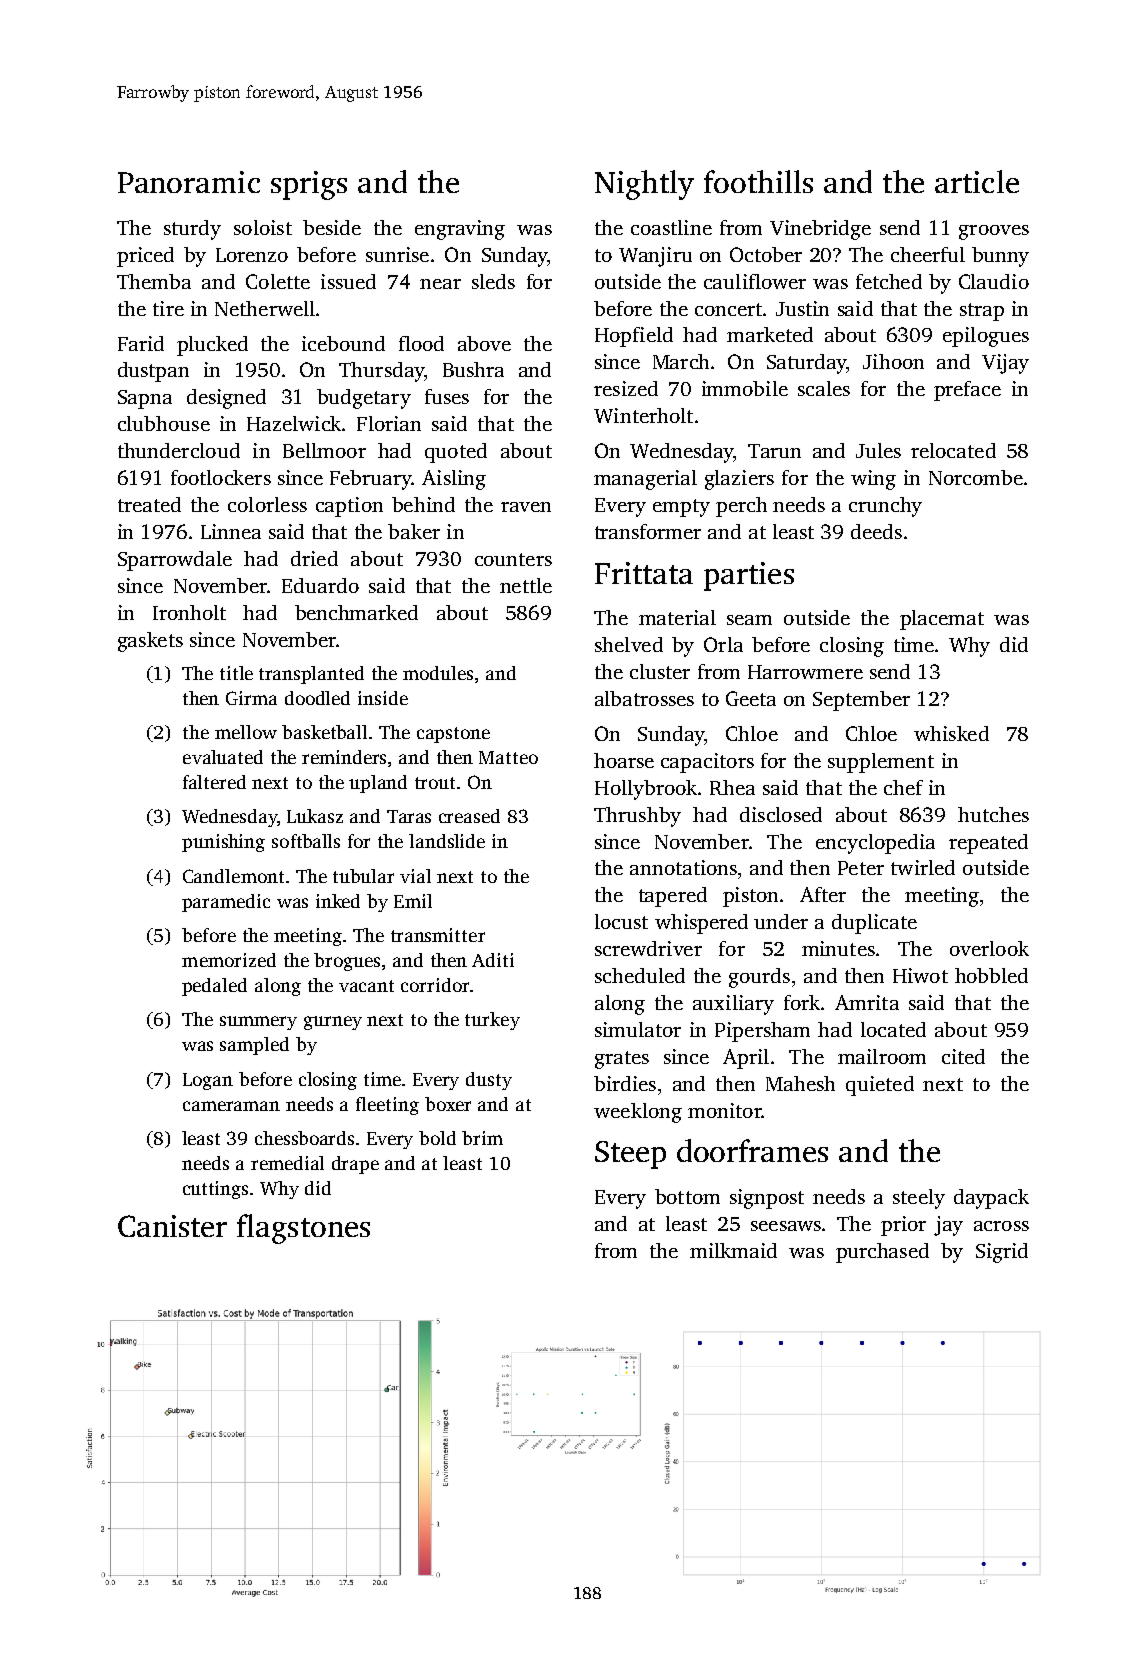 This screenshot has width=1146, height=1660. I want to click on article, so click(977, 181).
